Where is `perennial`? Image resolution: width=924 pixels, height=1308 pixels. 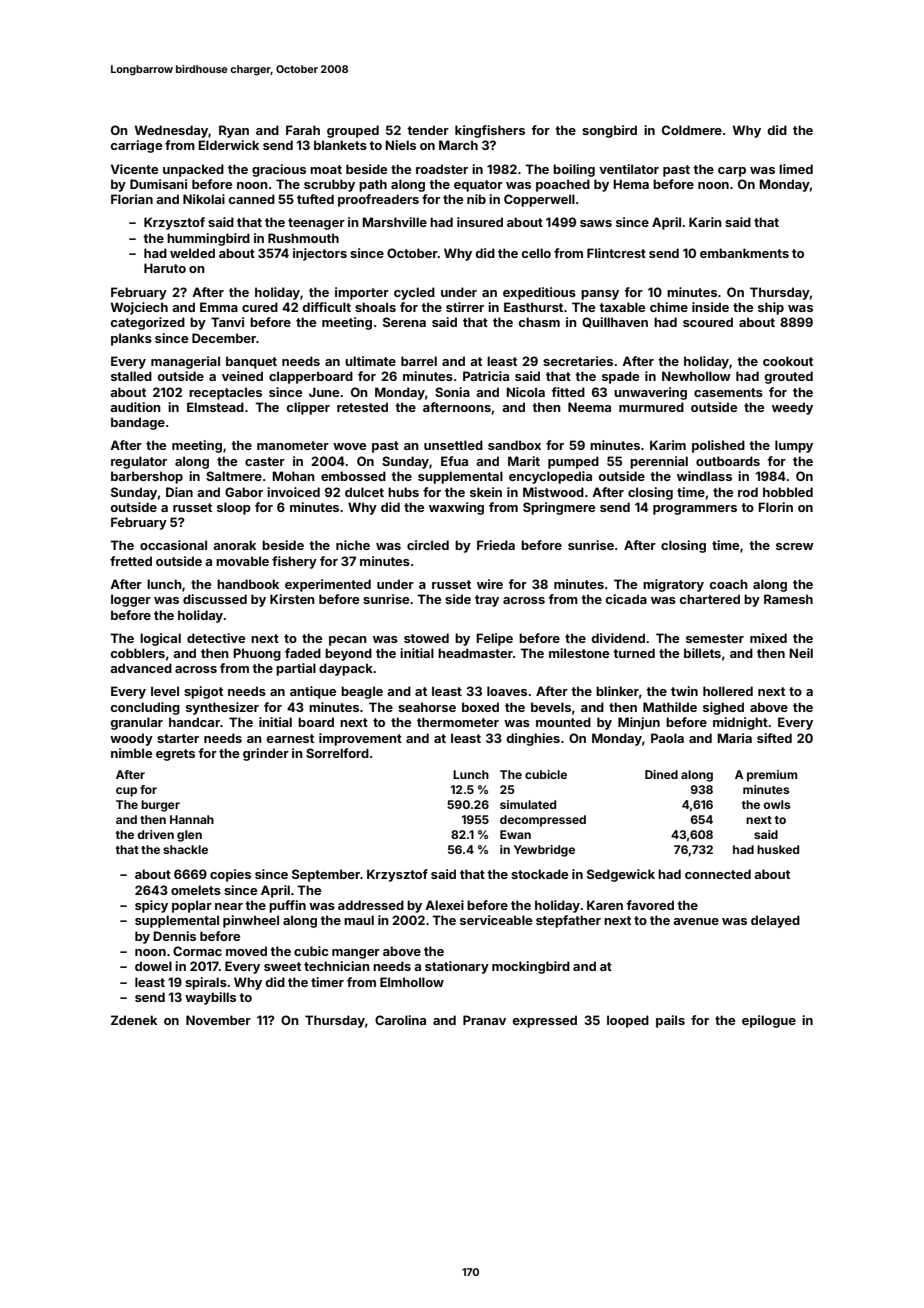
perennial is located at coordinates (659, 462).
